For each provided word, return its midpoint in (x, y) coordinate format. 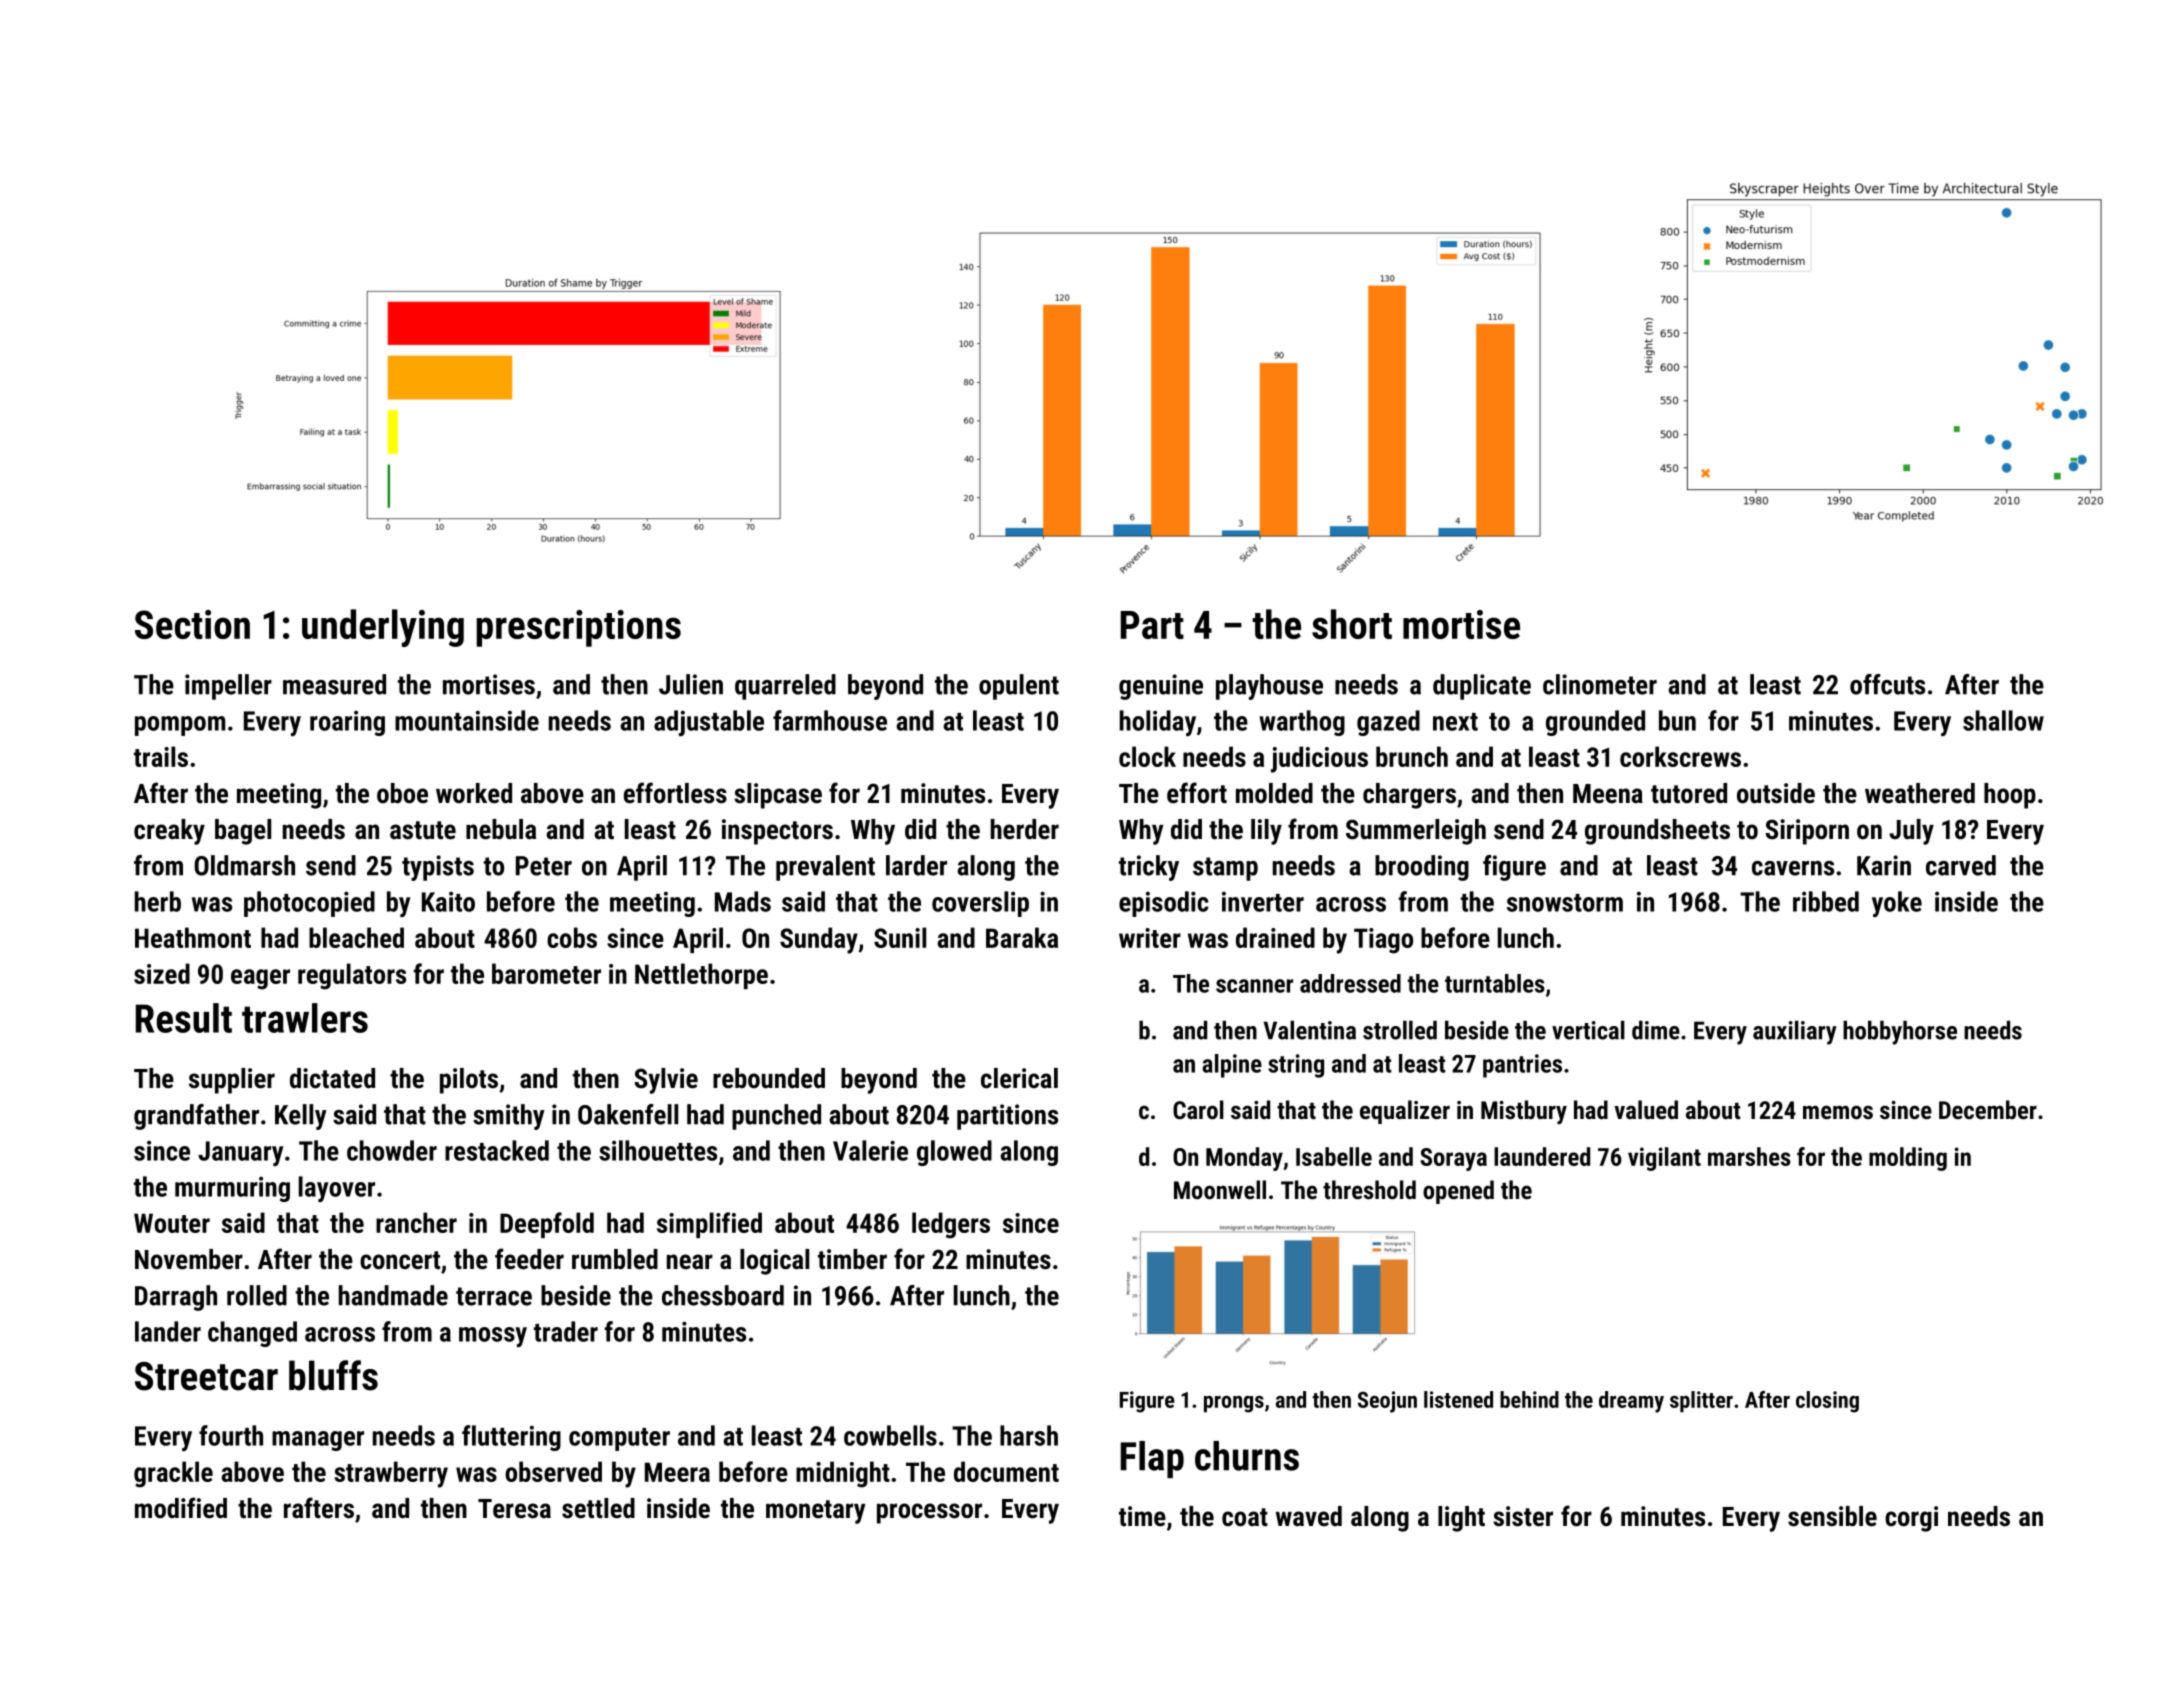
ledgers (951, 1225)
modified (181, 1508)
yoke (1897, 904)
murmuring (232, 1189)
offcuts (1887, 684)
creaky (169, 832)
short (1352, 624)
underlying (383, 628)
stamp (1225, 869)
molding (1908, 1159)
